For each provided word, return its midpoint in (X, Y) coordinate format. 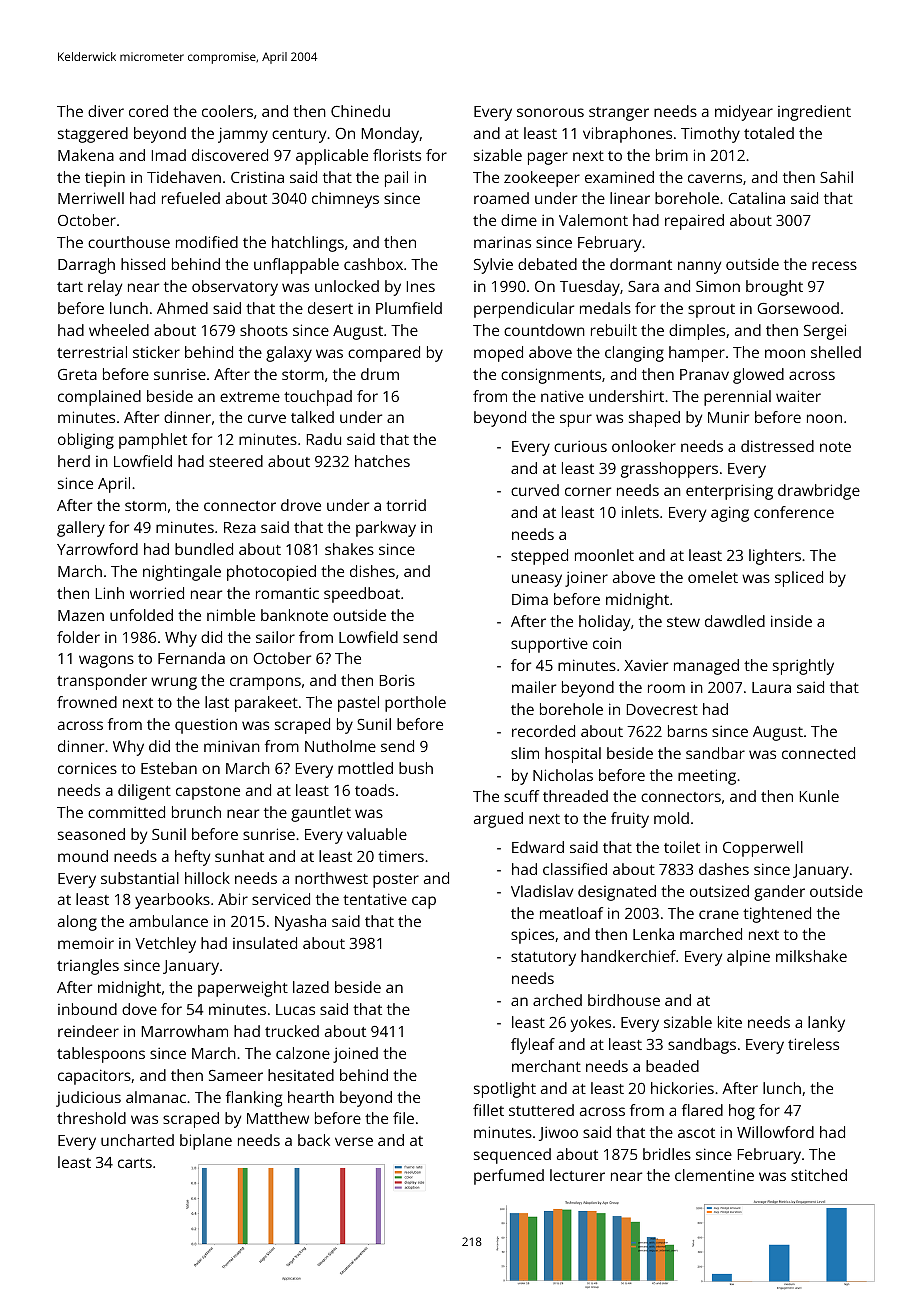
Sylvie (493, 266)
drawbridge (819, 492)
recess (834, 265)
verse (354, 1141)
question (206, 726)
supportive (549, 645)
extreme (250, 397)
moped (498, 354)
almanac (156, 1097)
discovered (230, 155)
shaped (654, 419)
